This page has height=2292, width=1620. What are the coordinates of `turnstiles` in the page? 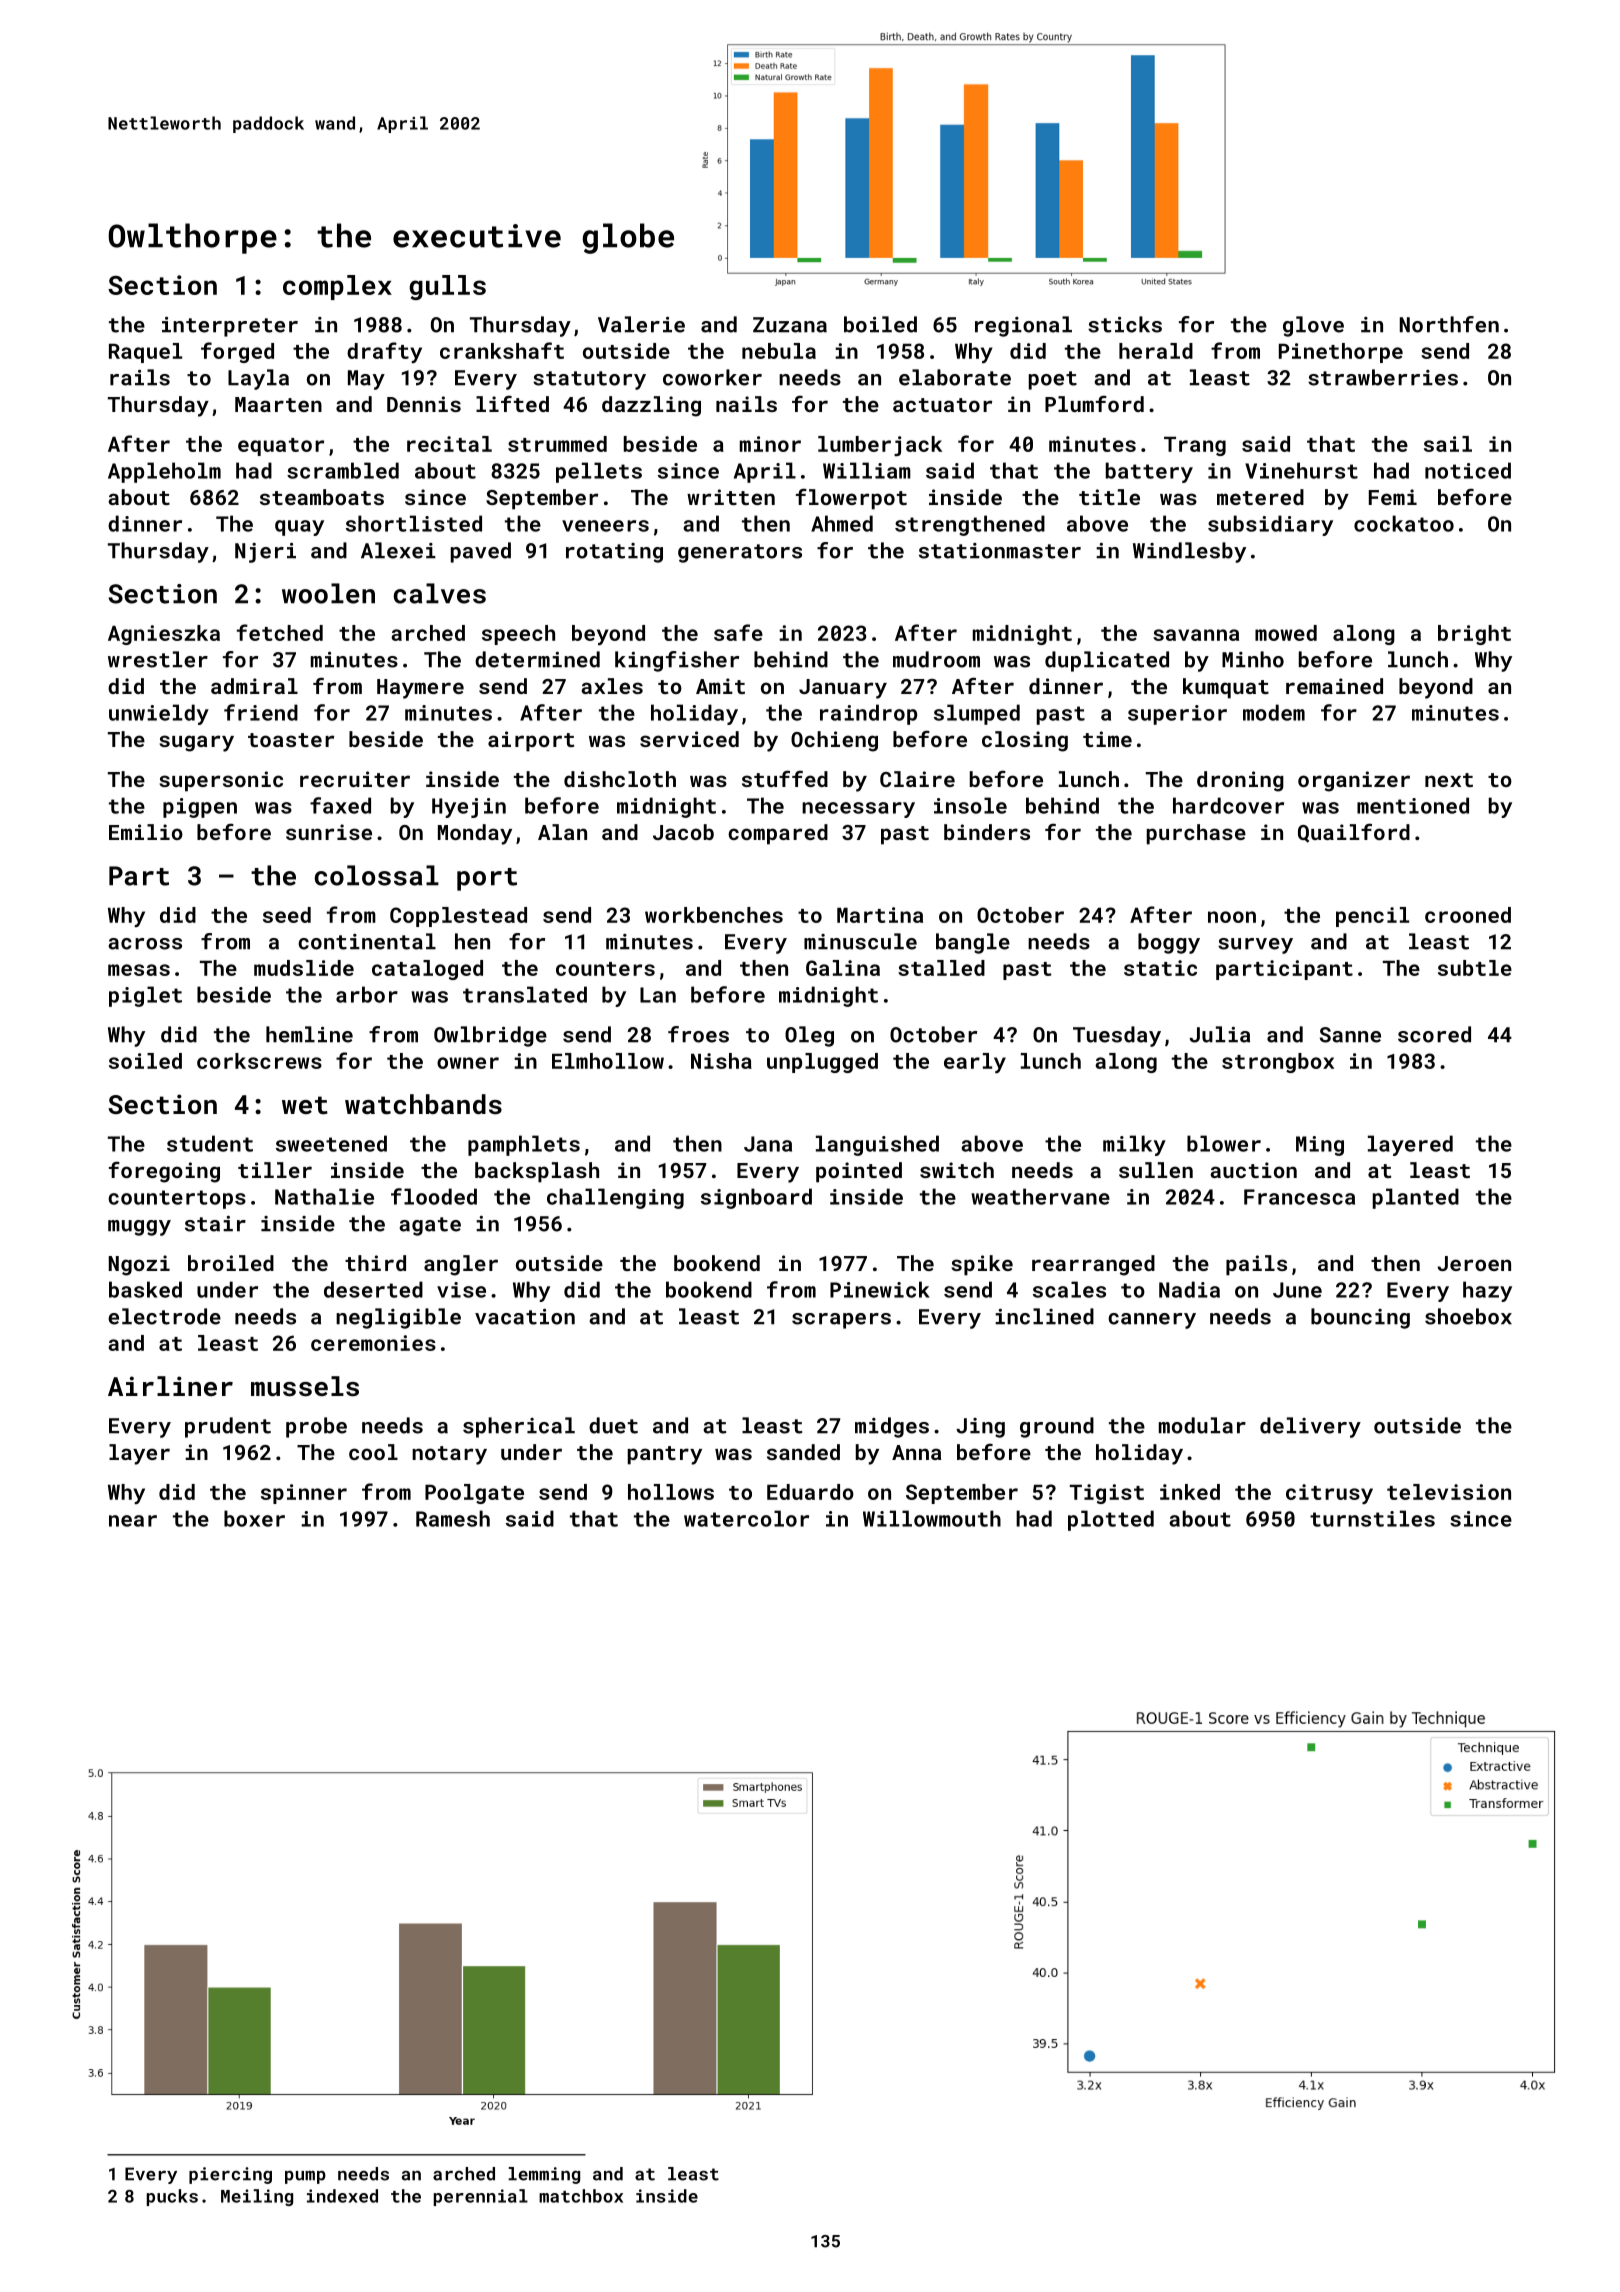 It's located at (1372, 1518).
